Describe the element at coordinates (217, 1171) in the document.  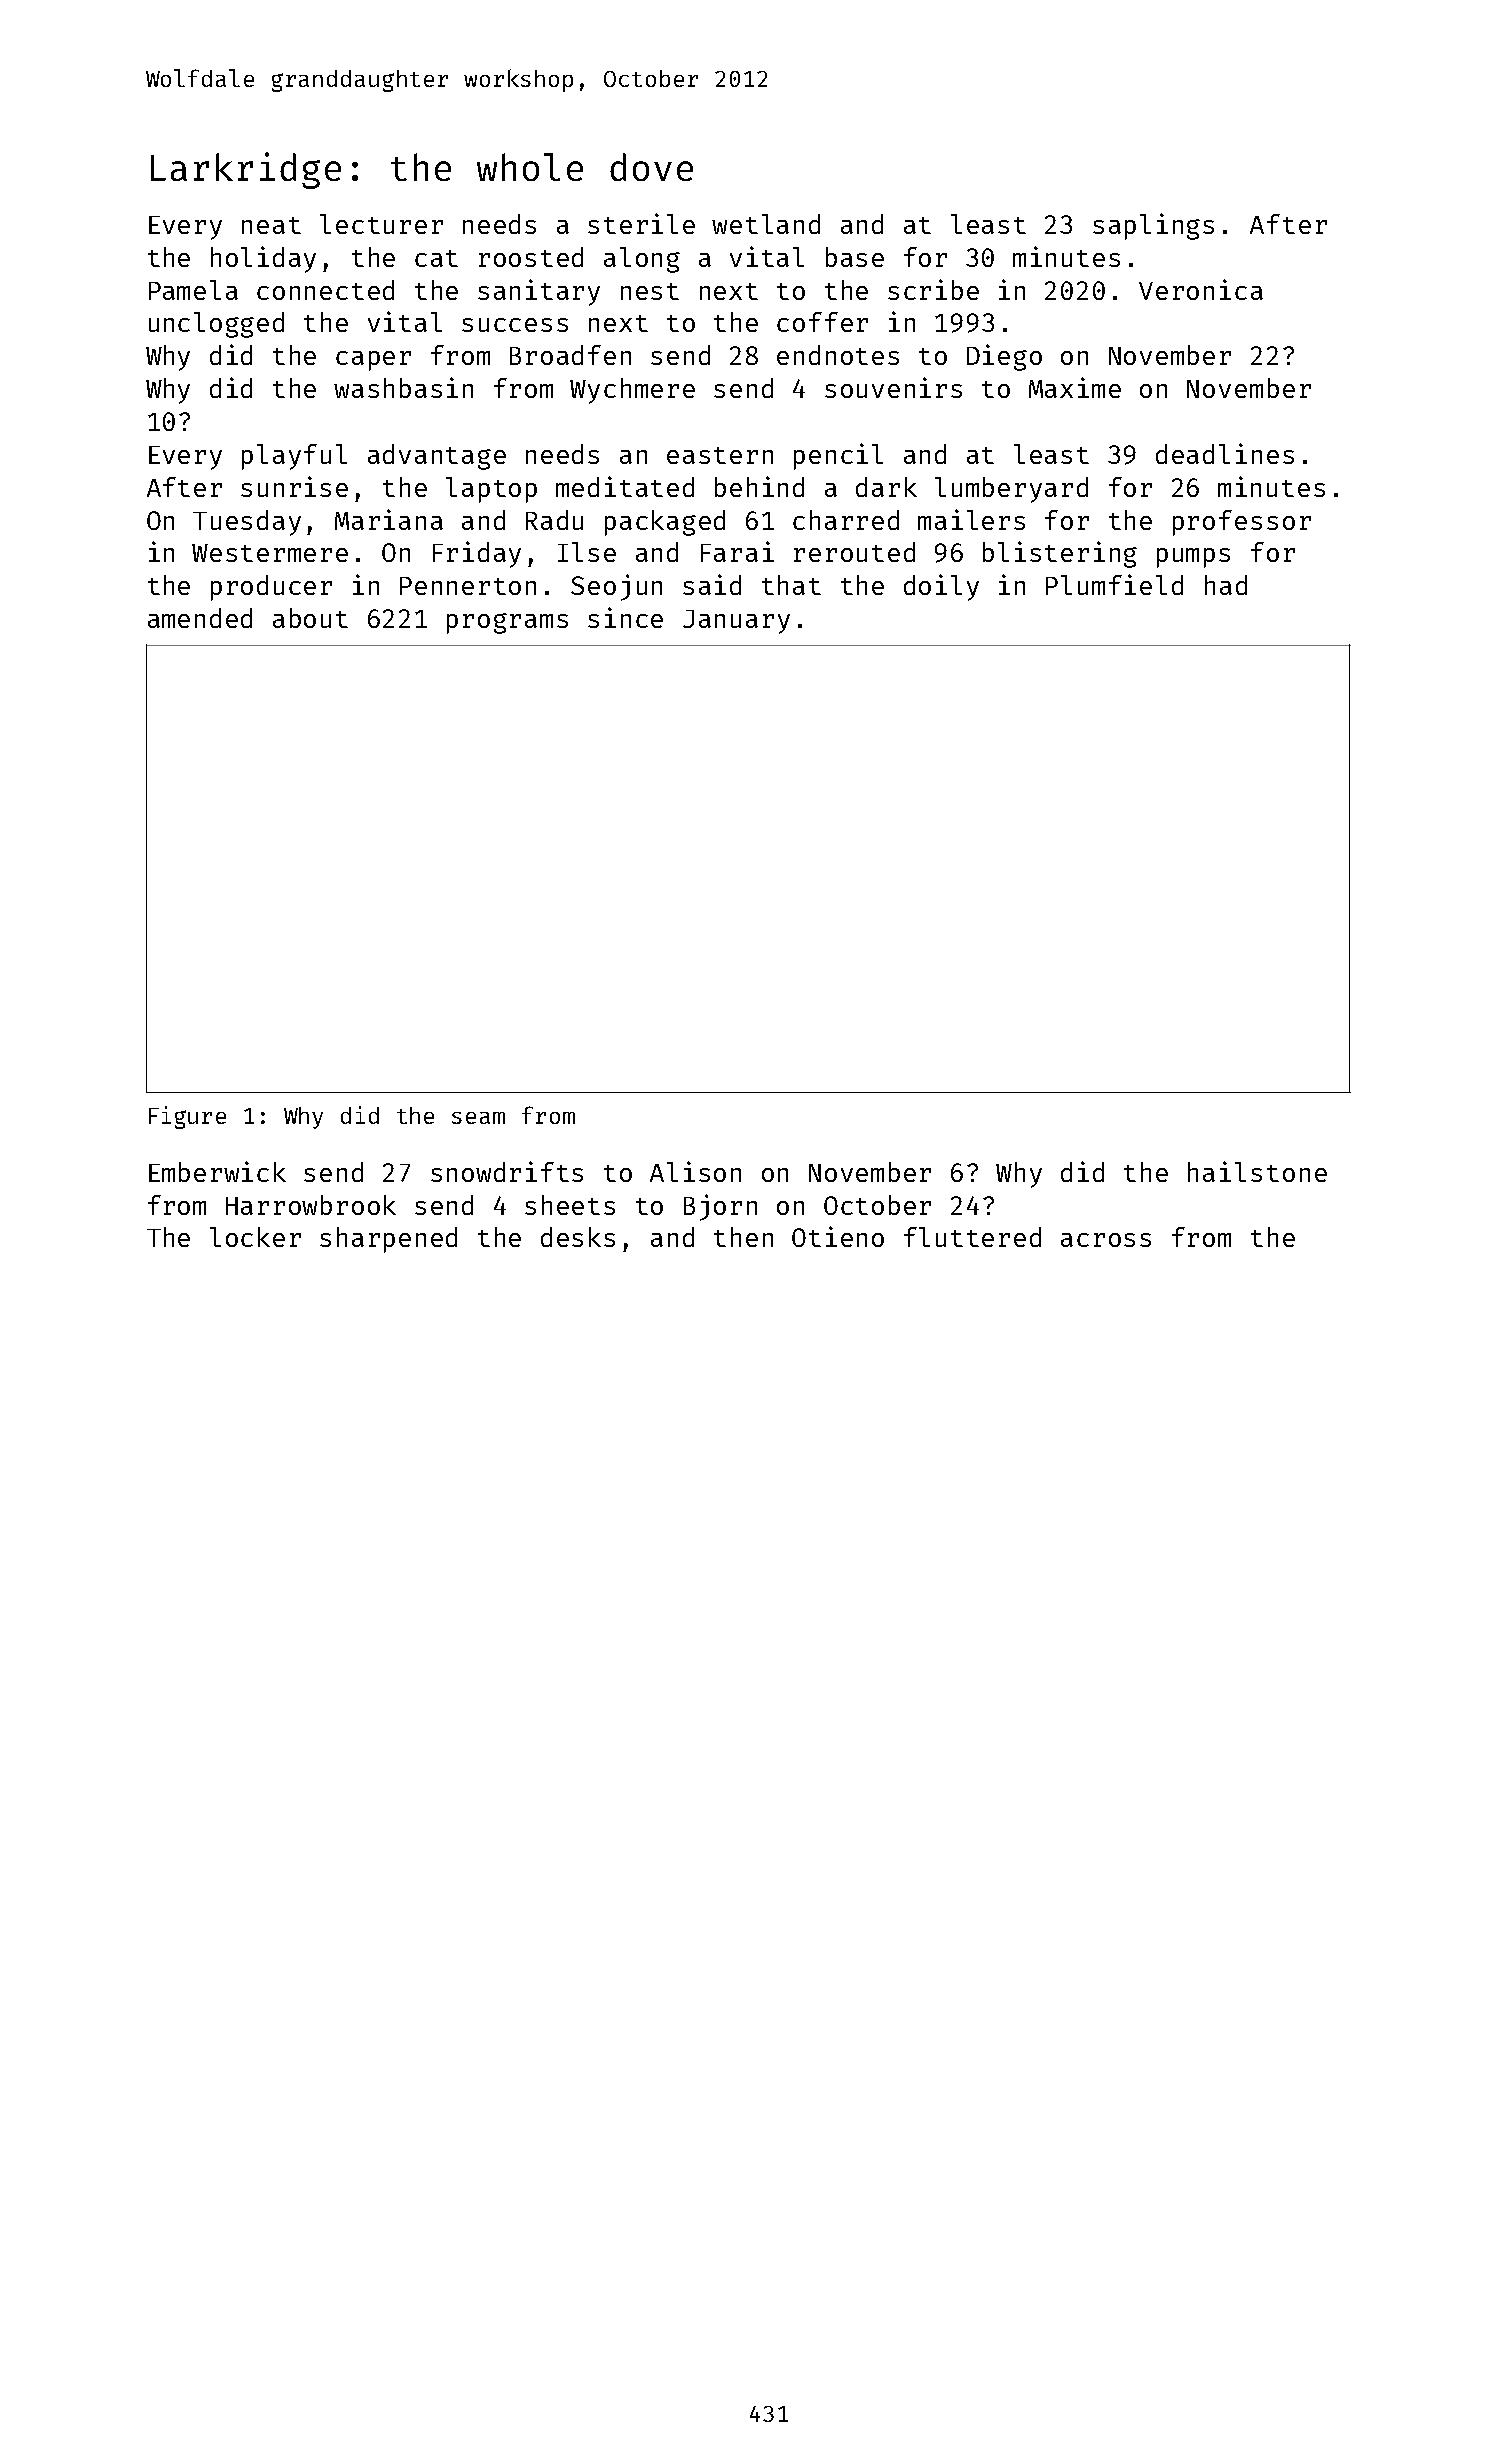
I see `Emberwick` at that location.
